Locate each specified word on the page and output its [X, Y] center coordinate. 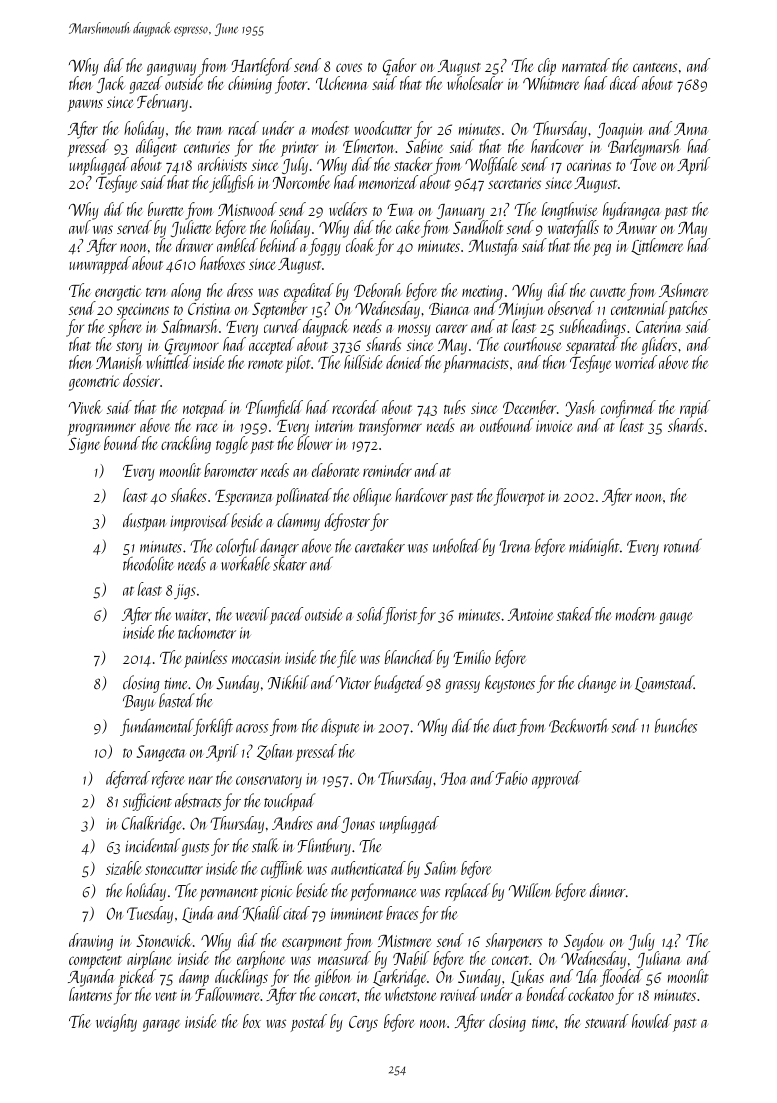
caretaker [380, 546]
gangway [171, 70]
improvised [200, 522]
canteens [655, 67]
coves [349, 67]
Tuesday [150, 914]
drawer [194, 245]
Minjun [521, 311]
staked [575, 614]
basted [177, 700]
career [451, 328]
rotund [683, 545]
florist [400, 615]
